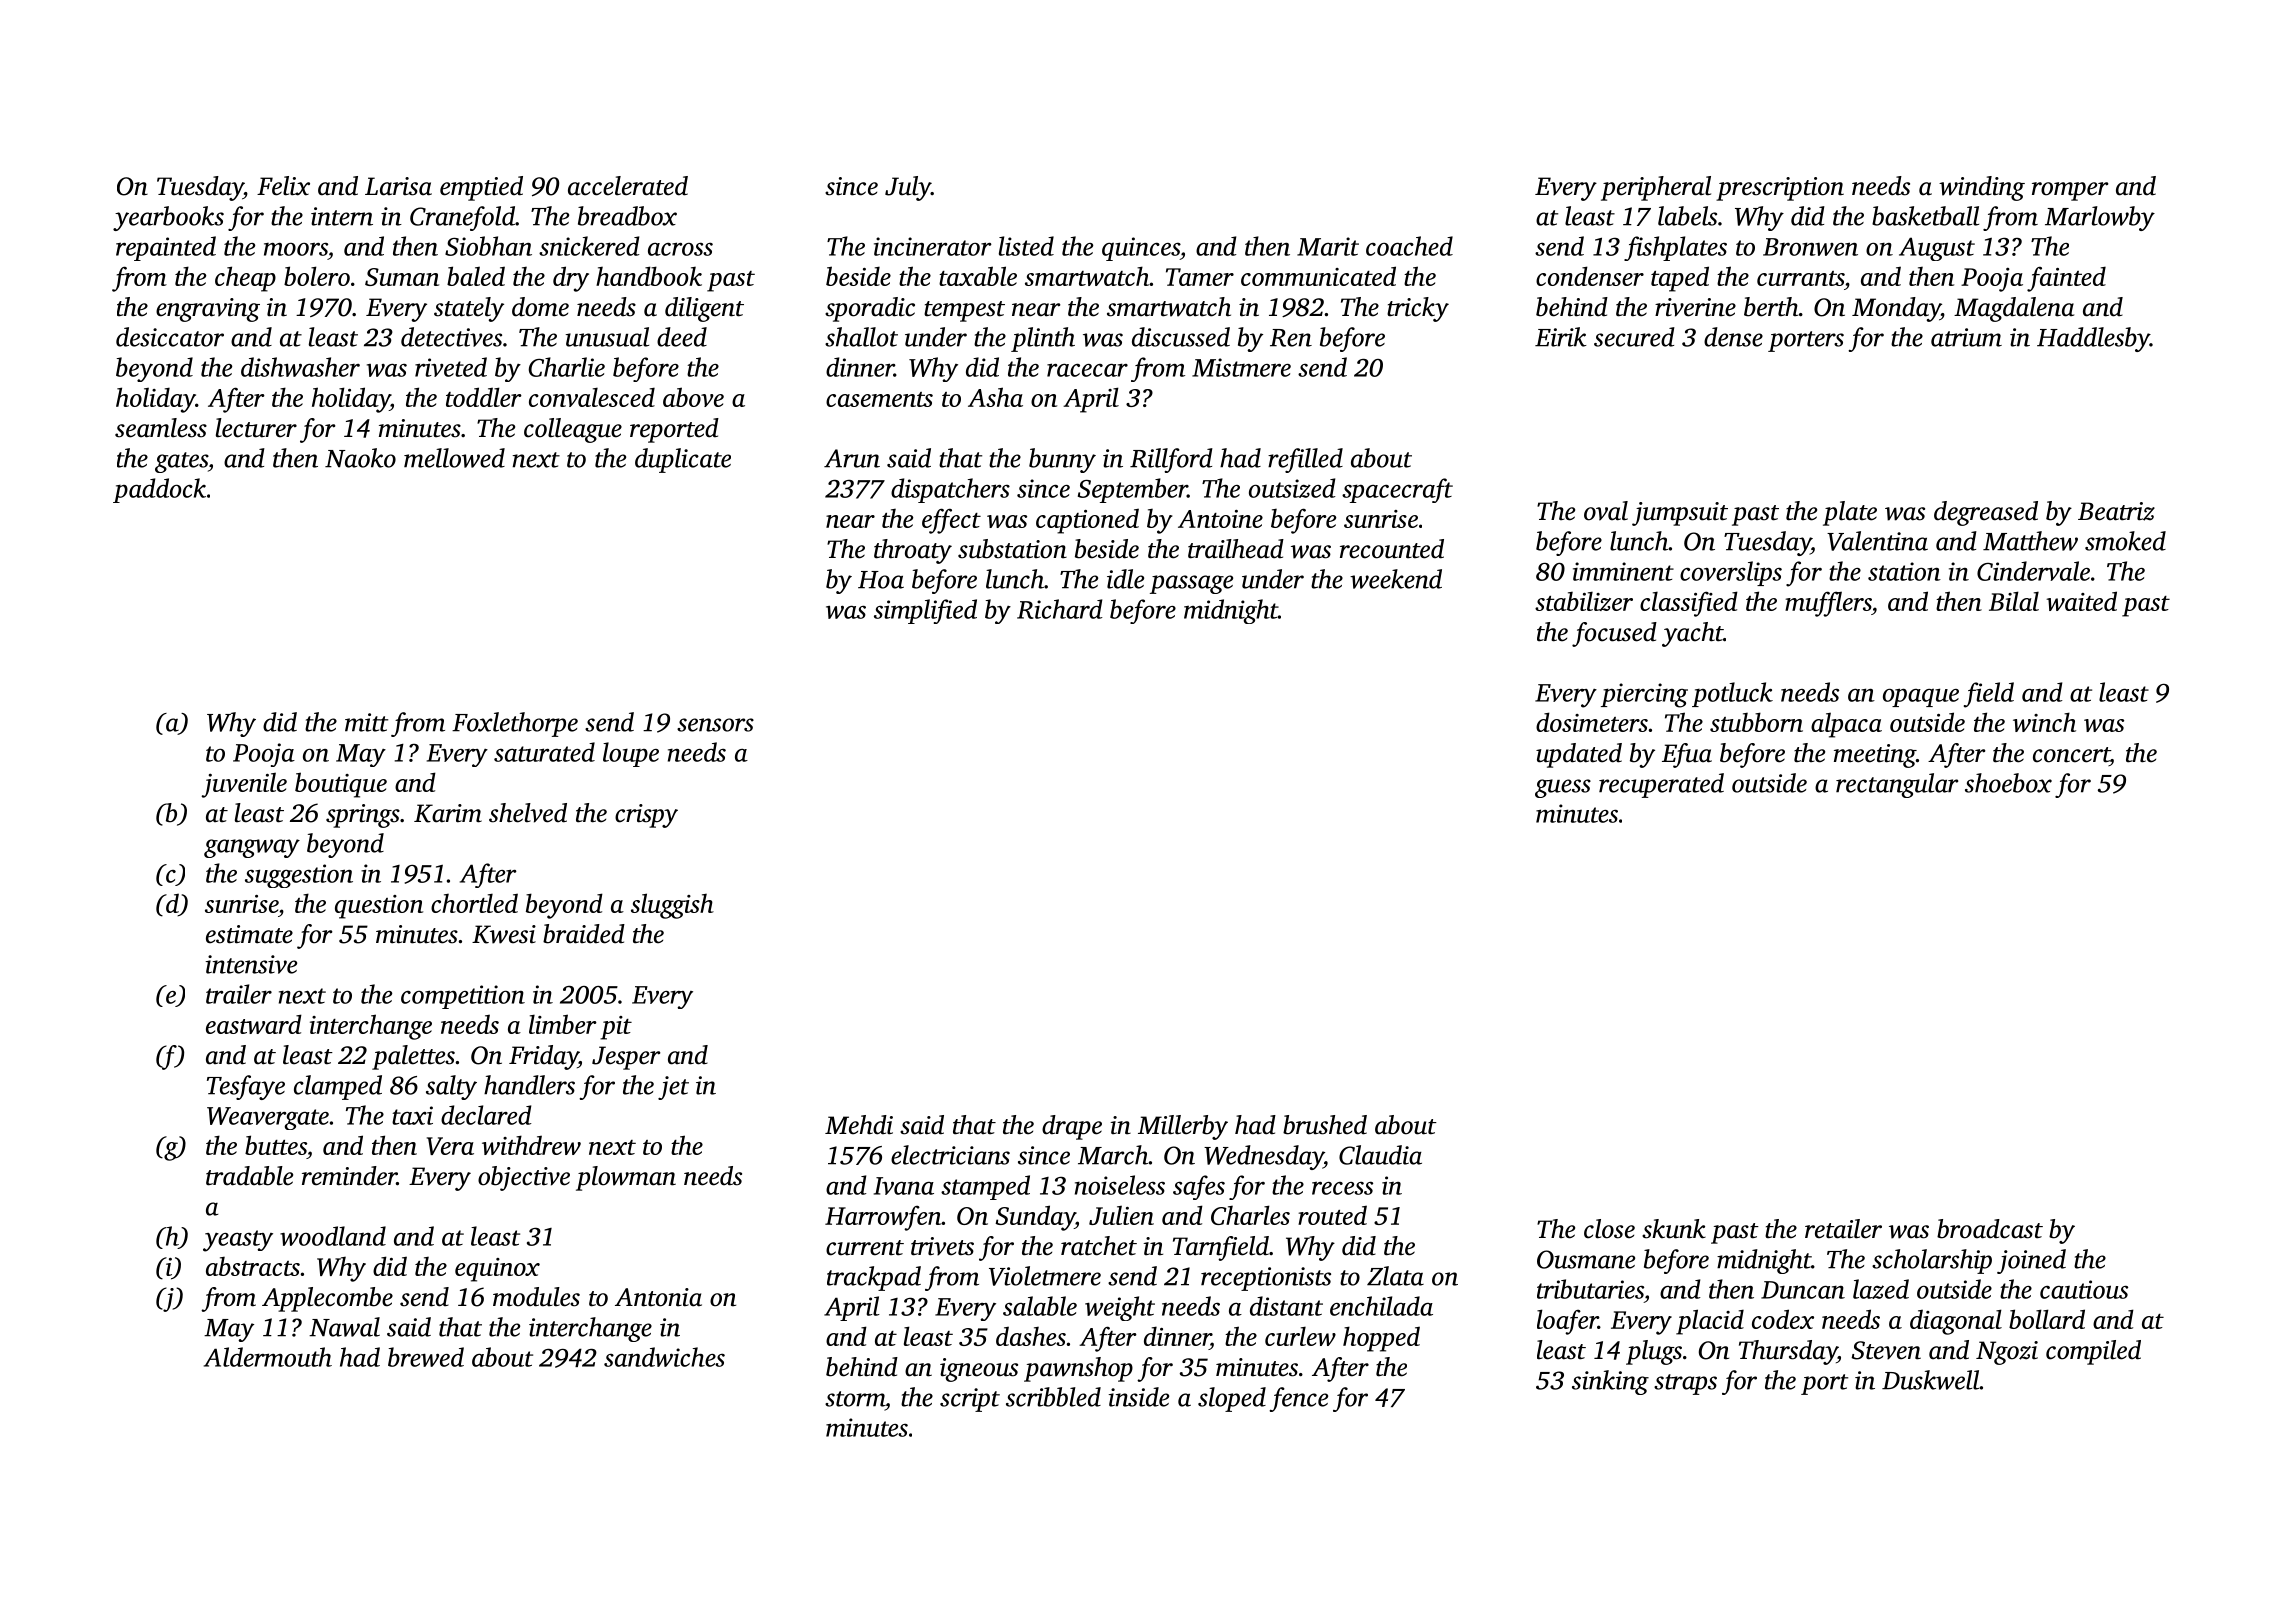 The height and width of the screenshot is (1620, 2292). What do you see at coordinates (246, 1087) in the screenshot?
I see `Tesfaye` at bounding box center [246, 1087].
